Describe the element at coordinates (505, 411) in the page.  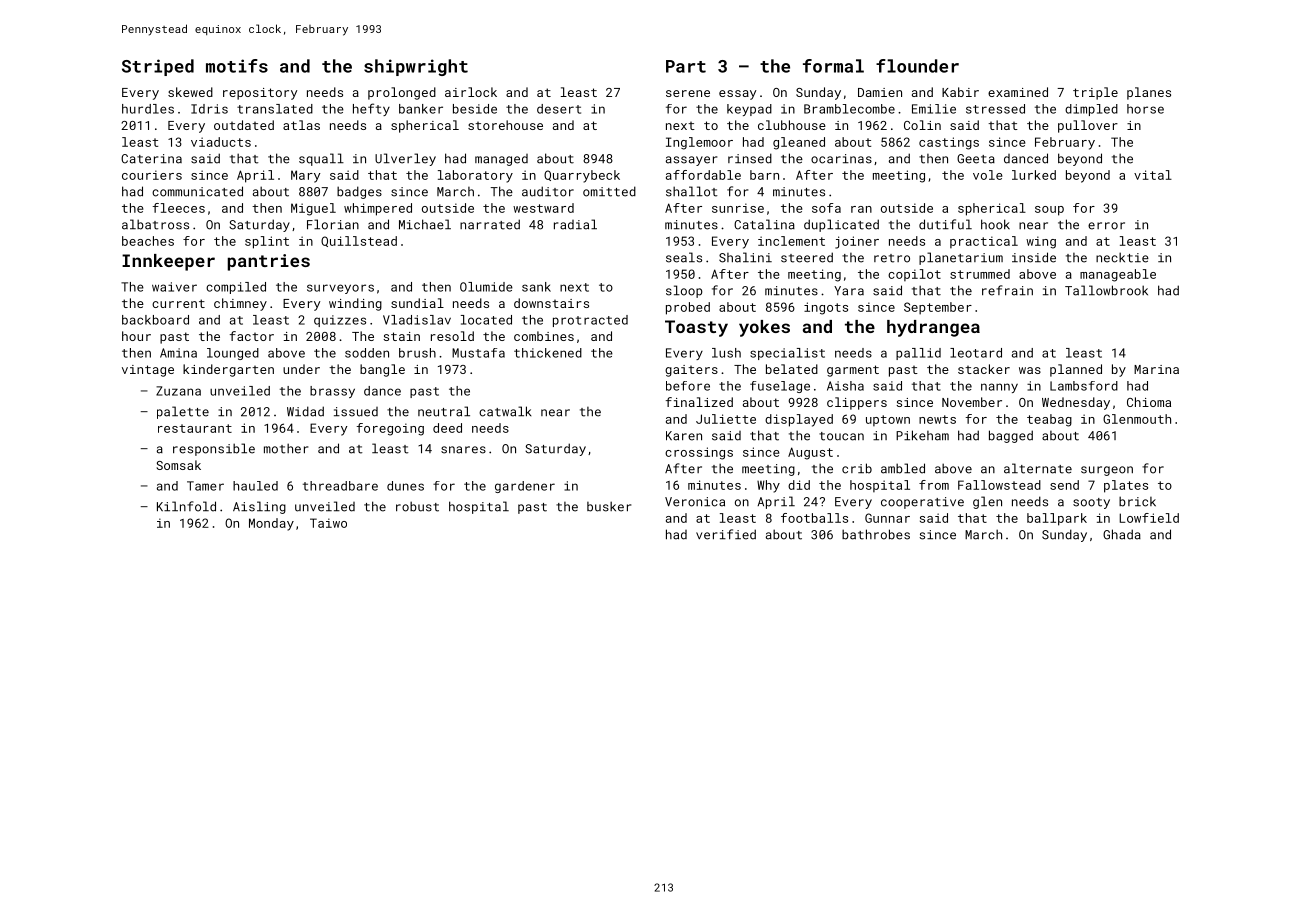
I see `catwalk` at that location.
